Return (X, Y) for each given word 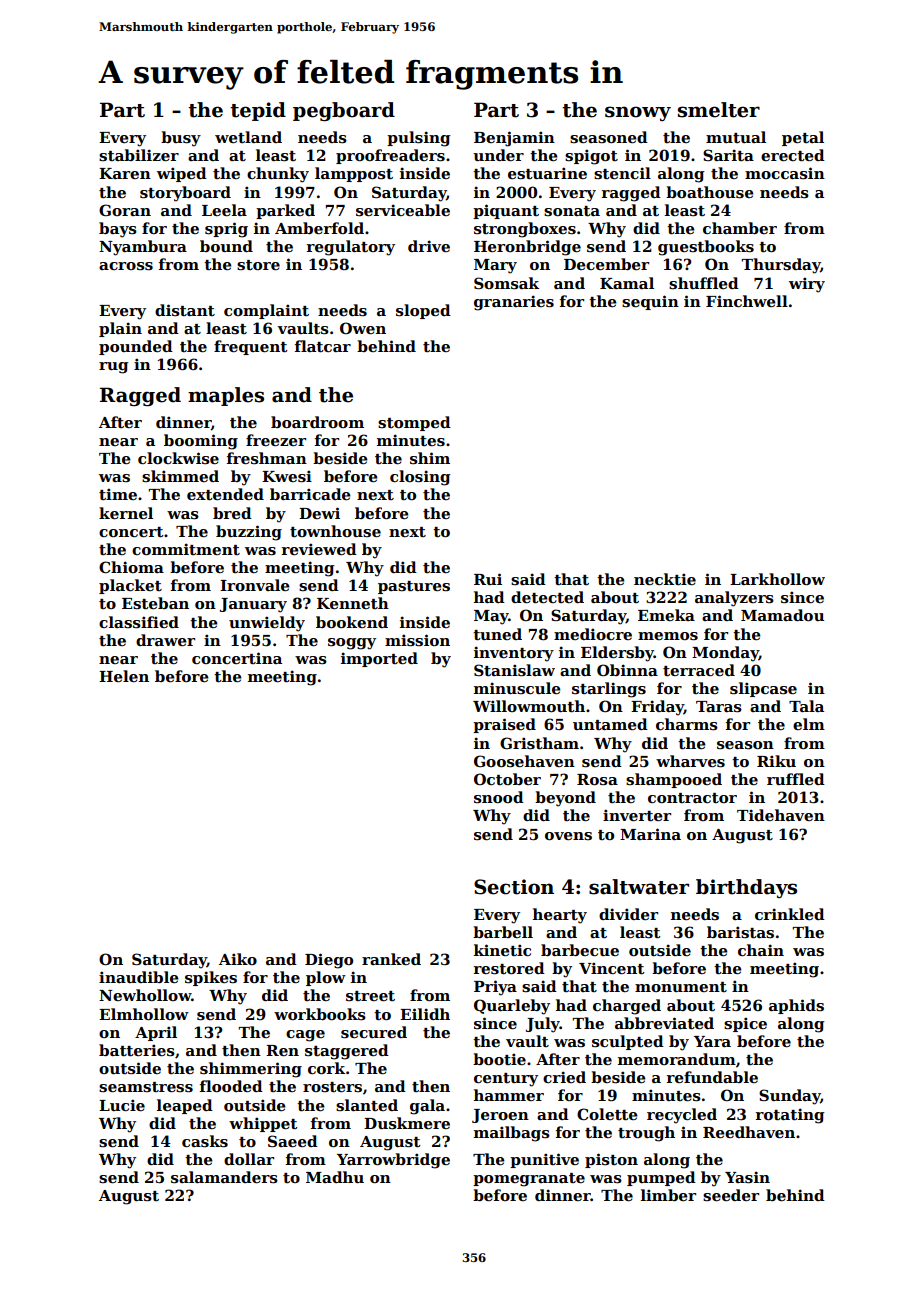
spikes (211, 978)
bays (118, 230)
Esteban (155, 603)
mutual (736, 137)
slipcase (763, 689)
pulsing (419, 139)
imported (379, 659)
